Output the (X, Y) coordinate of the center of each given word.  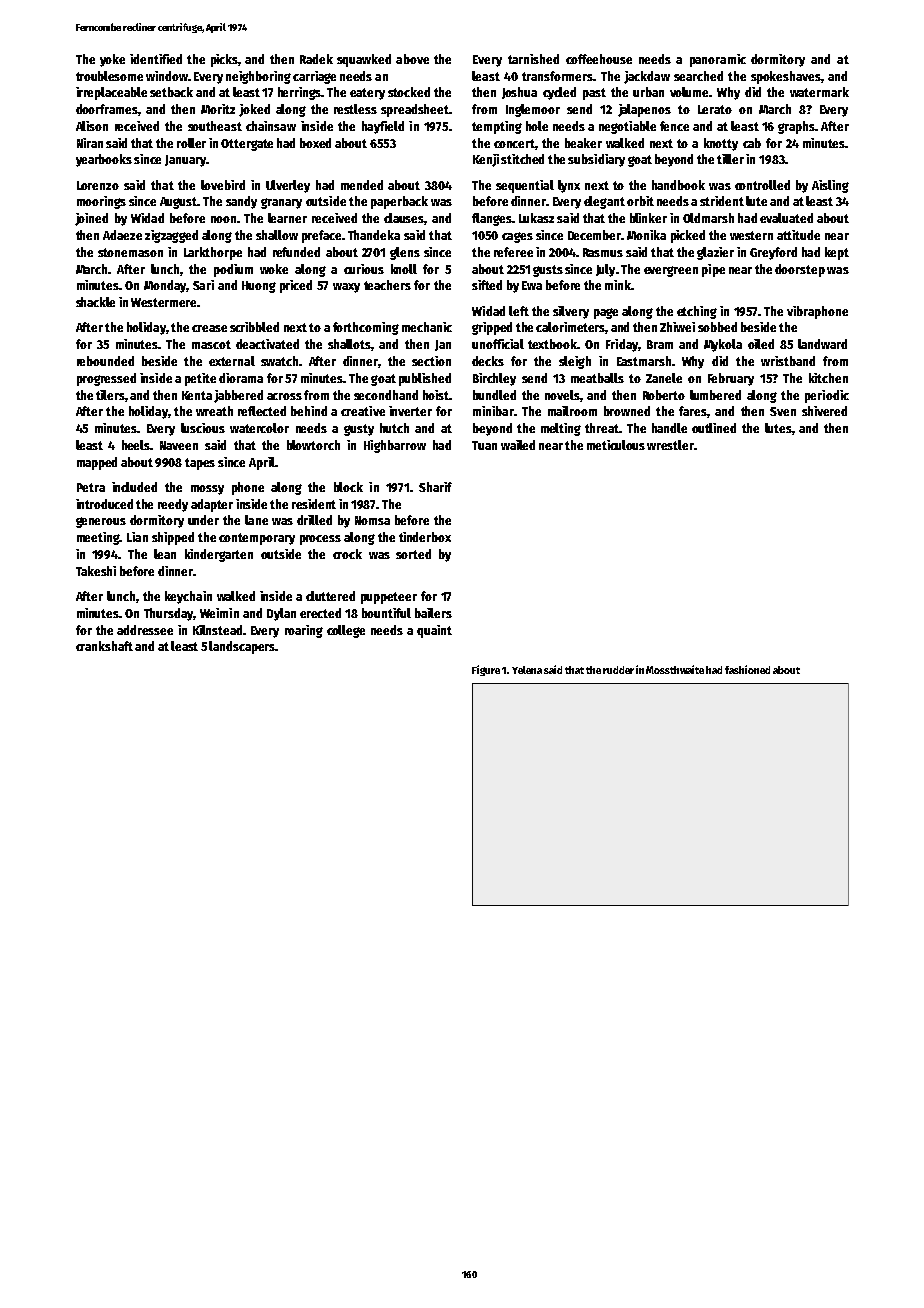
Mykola (723, 345)
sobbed (717, 327)
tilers (110, 395)
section (431, 361)
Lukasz (536, 218)
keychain (188, 597)
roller (191, 143)
